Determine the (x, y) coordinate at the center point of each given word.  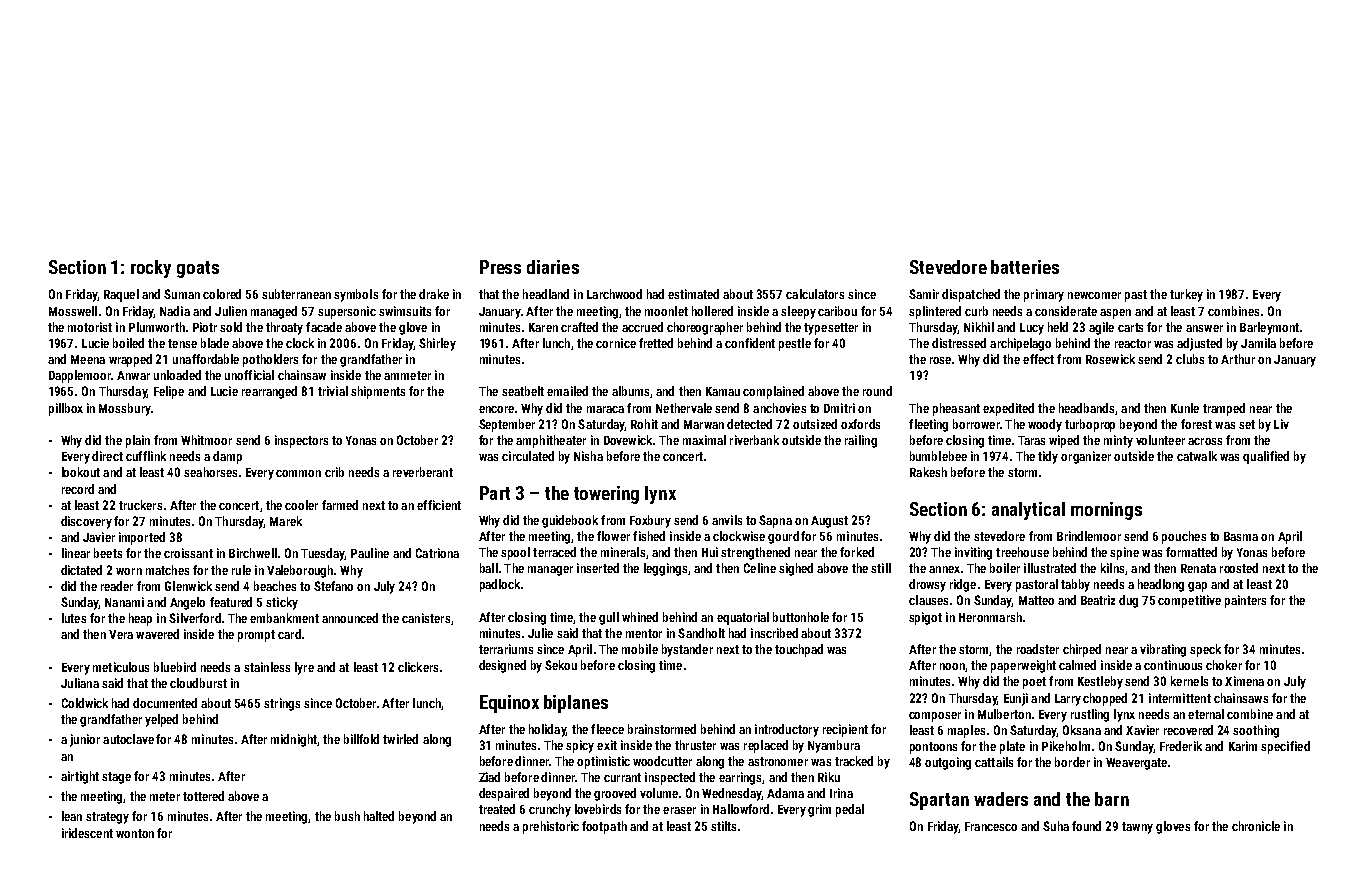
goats (198, 269)
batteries (1025, 267)
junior (85, 740)
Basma (1241, 536)
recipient (845, 730)
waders (1001, 799)
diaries (553, 267)
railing (861, 441)
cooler (301, 505)
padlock (500, 585)
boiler (1005, 568)
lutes (74, 618)
